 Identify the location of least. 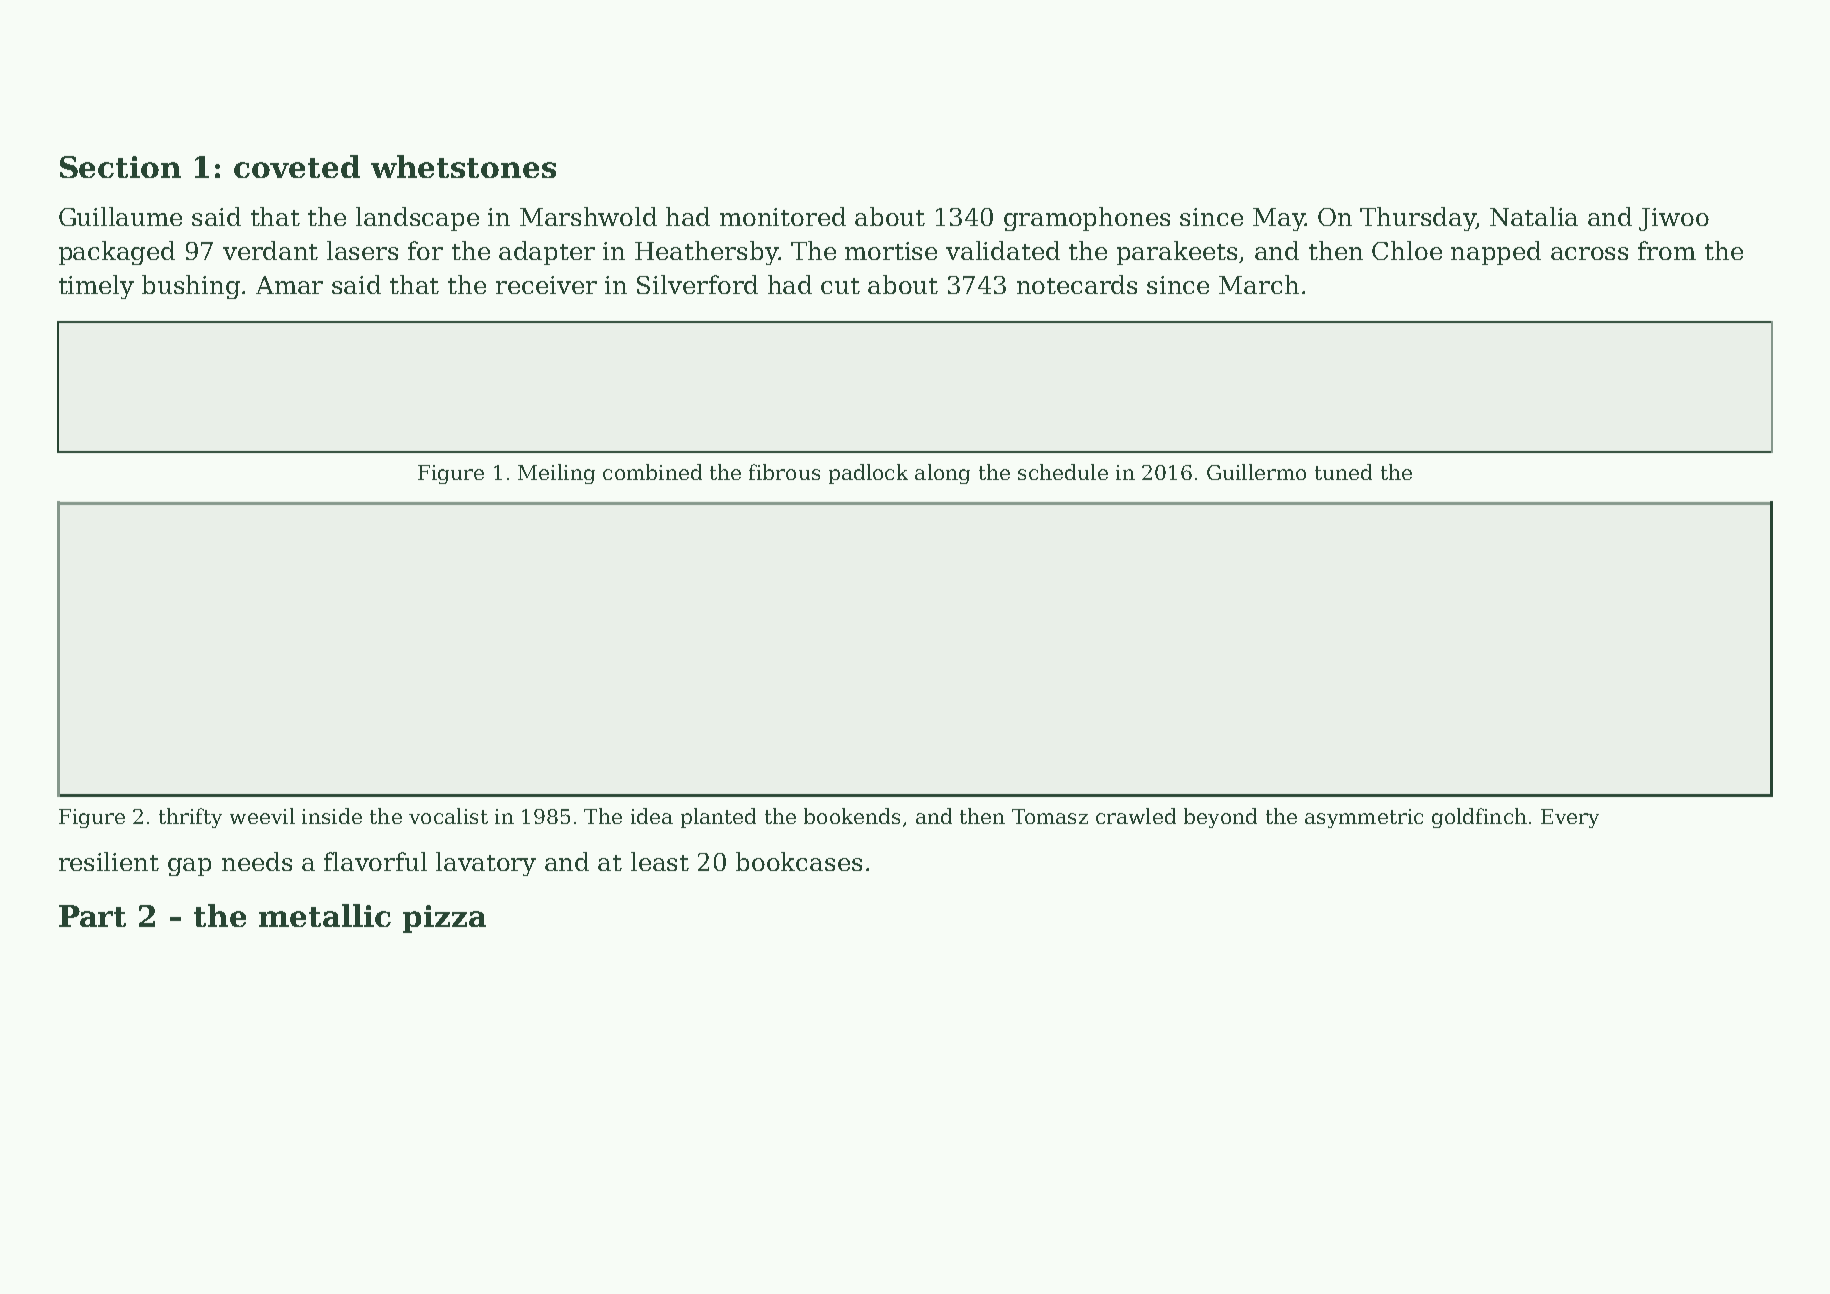
(660, 861).
